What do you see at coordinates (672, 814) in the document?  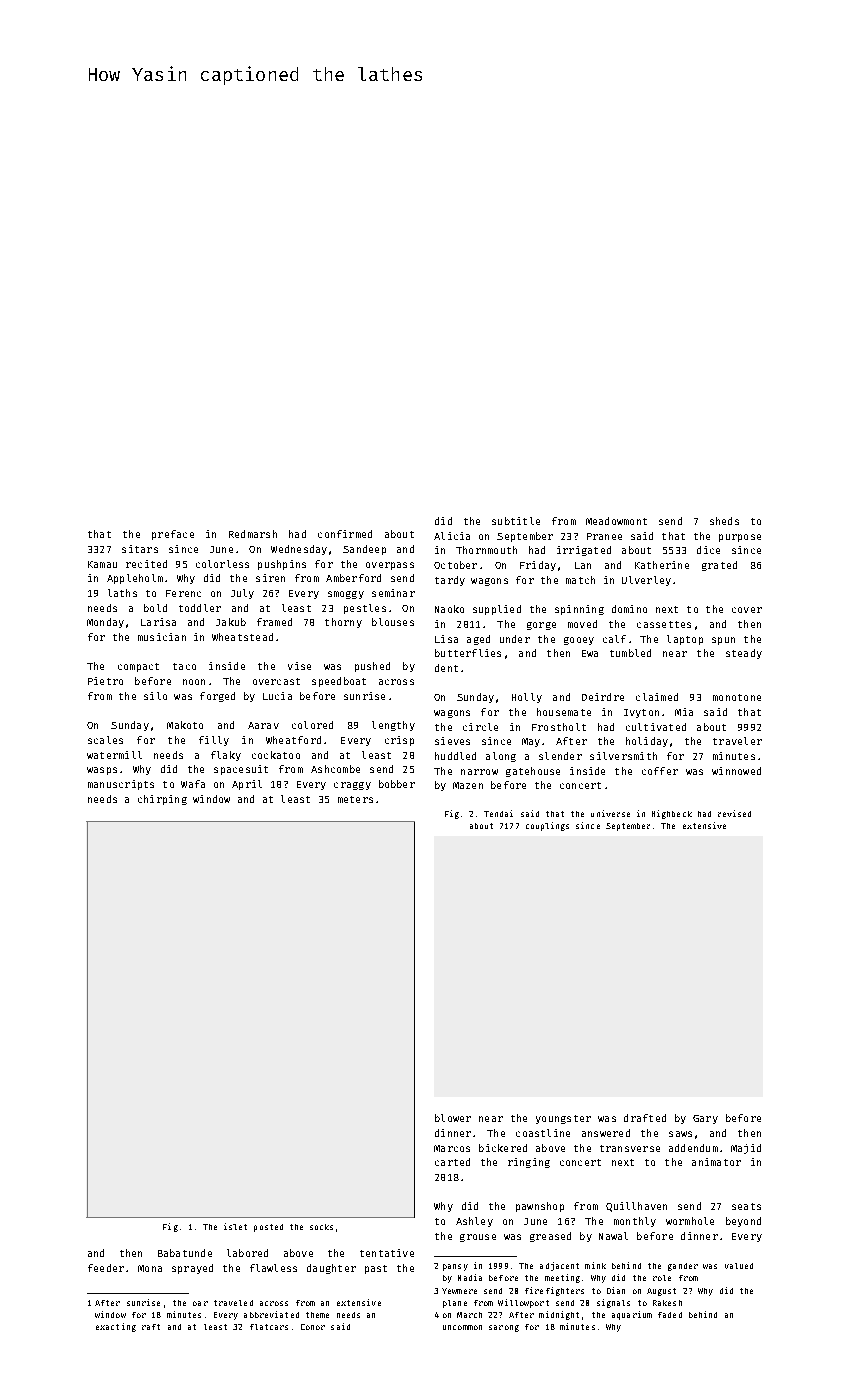 I see `Highbeck` at bounding box center [672, 814].
